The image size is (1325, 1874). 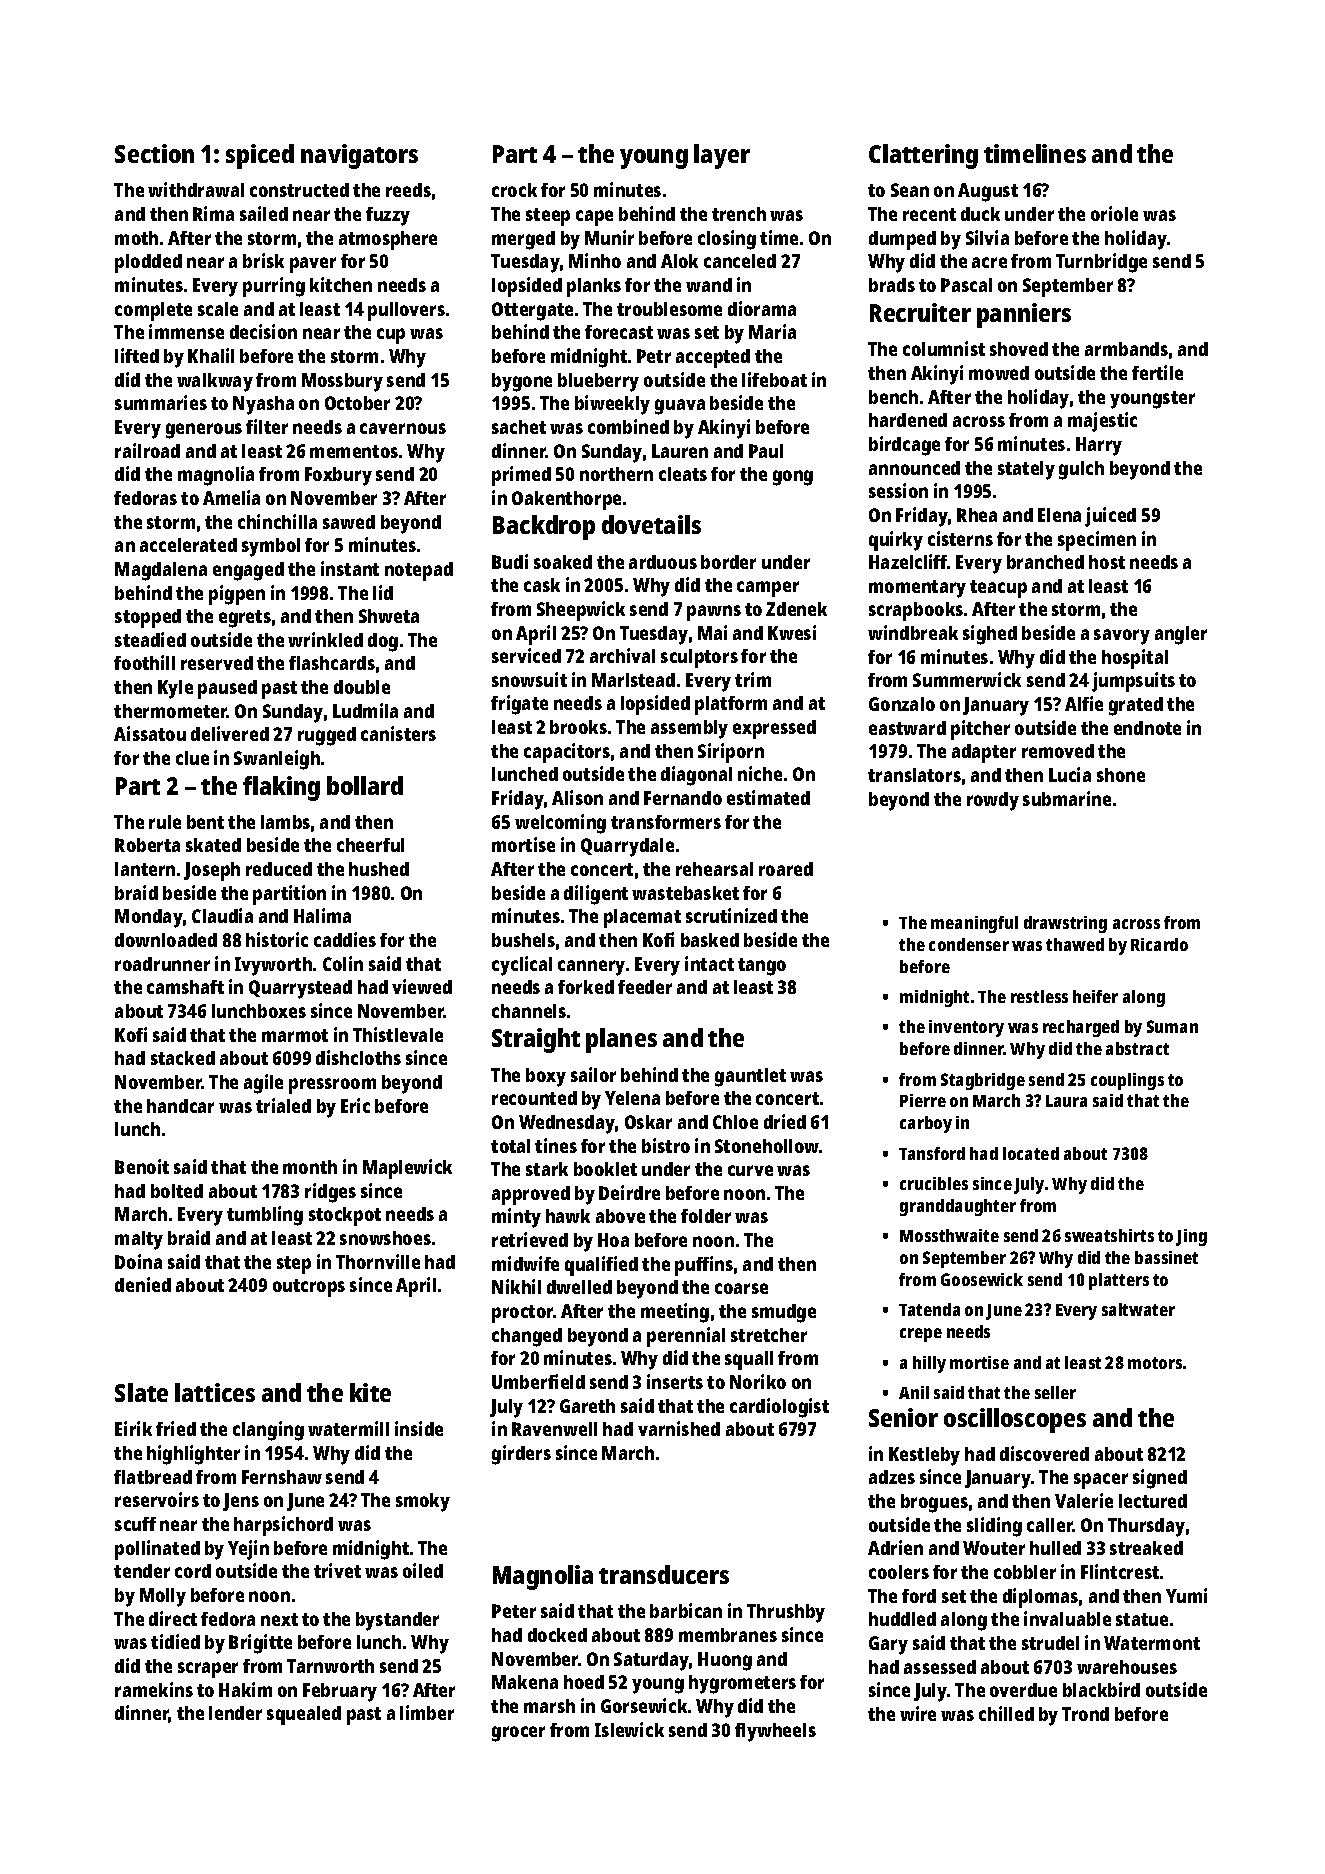 What do you see at coordinates (739, 214) in the screenshot?
I see `trench` at bounding box center [739, 214].
